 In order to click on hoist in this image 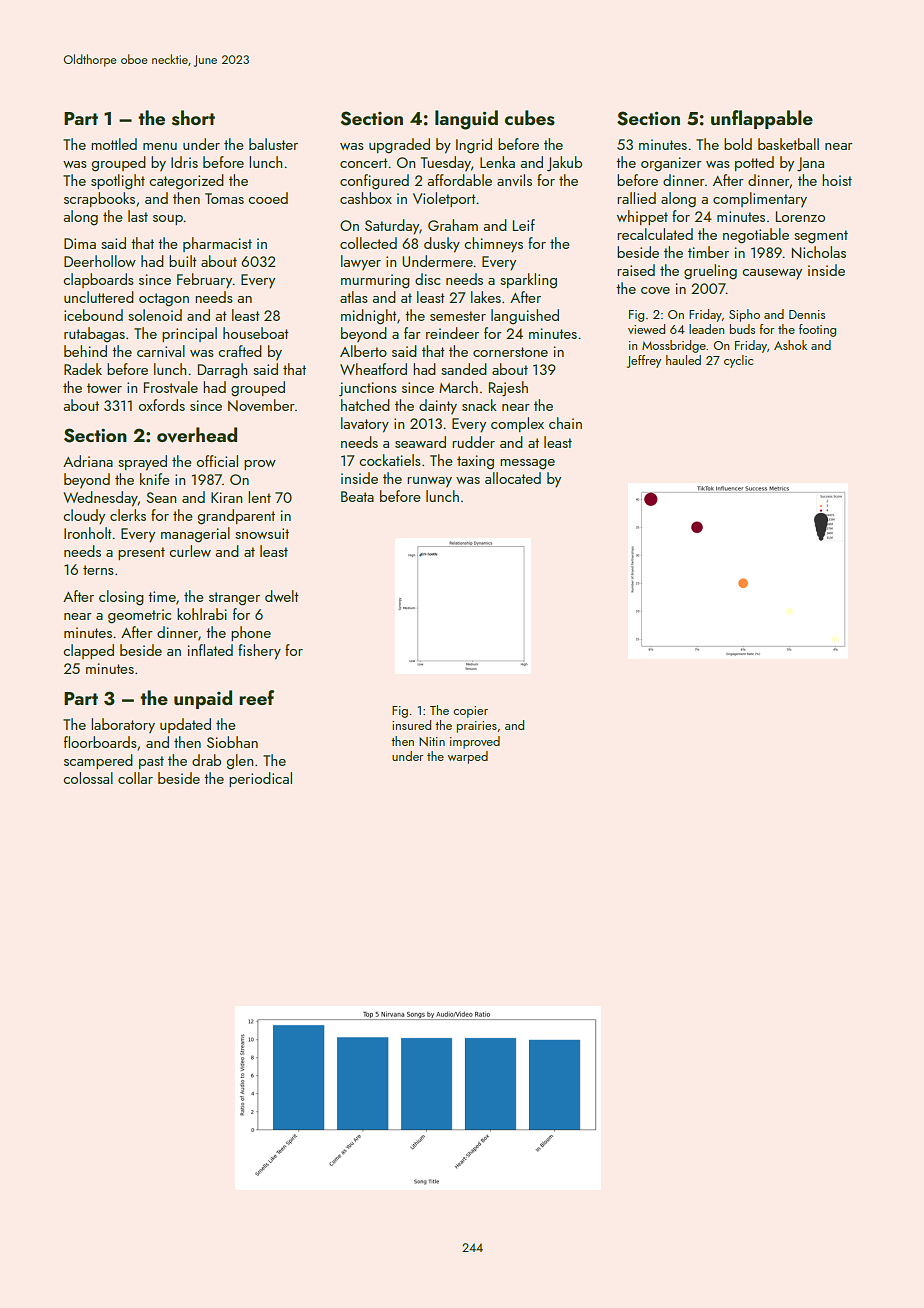, I will do `click(837, 180)`.
